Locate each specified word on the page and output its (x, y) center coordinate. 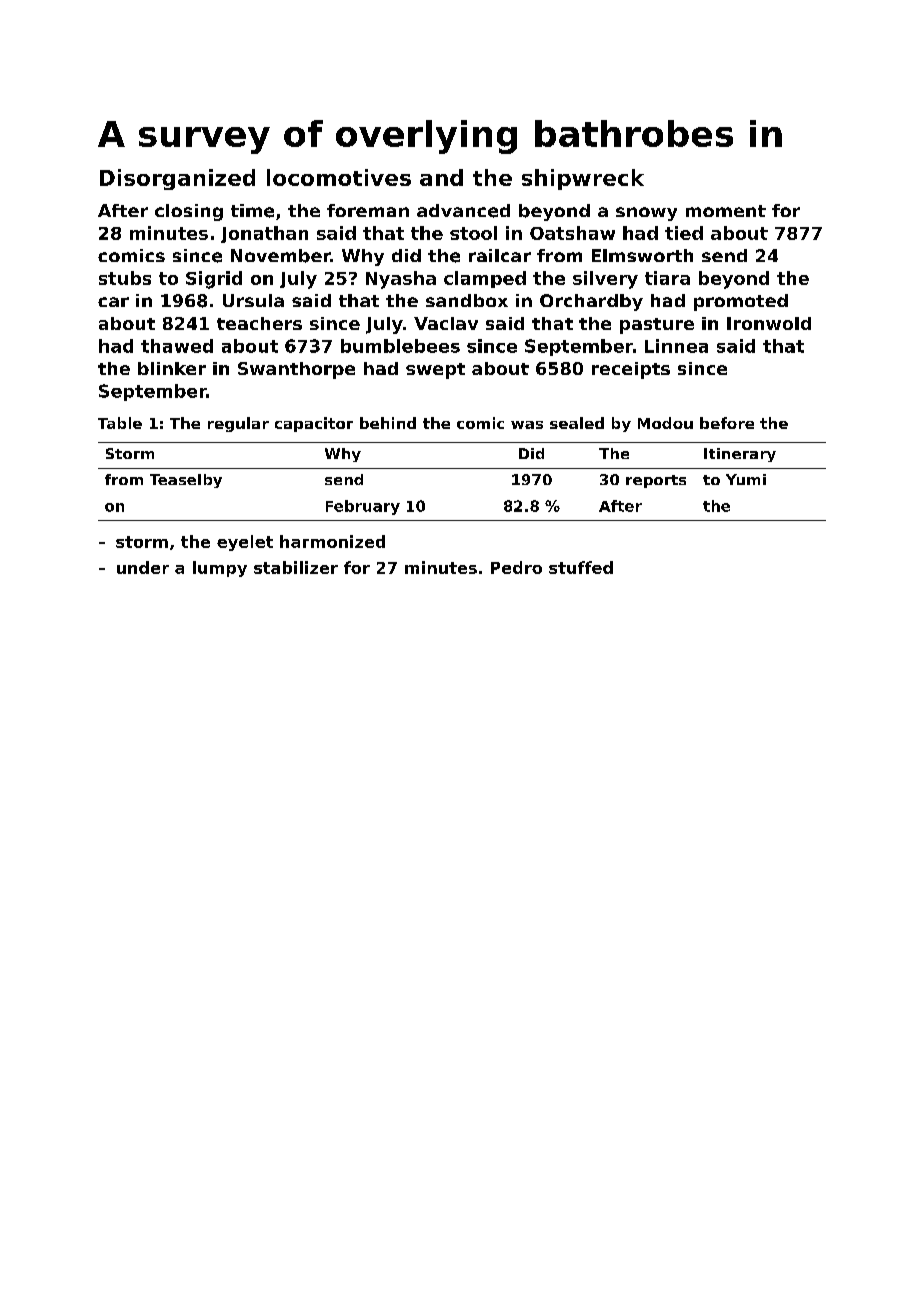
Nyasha (401, 280)
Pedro (516, 567)
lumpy (220, 569)
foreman (368, 210)
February (363, 507)
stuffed (581, 567)
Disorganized (177, 179)
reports (656, 481)
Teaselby (186, 481)
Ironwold (769, 323)
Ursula (253, 300)
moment (726, 211)
